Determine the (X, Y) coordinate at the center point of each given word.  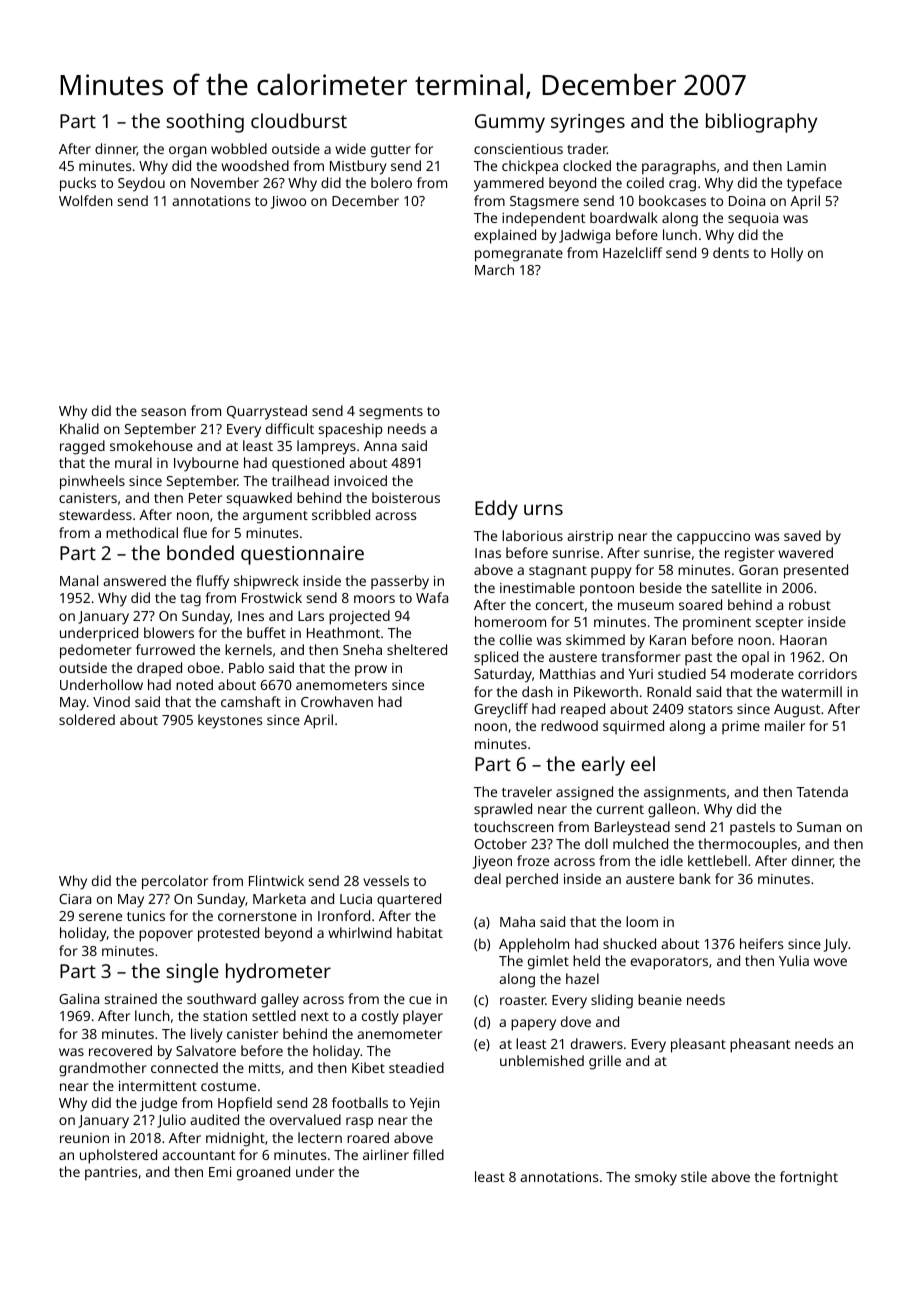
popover (166, 936)
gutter (391, 151)
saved (802, 535)
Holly (787, 254)
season (163, 412)
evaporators (669, 963)
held (586, 960)
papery (533, 1025)
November (225, 182)
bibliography (761, 123)
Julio (171, 1121)
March (494, 269)
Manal (79, 580)
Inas (488, 553)
